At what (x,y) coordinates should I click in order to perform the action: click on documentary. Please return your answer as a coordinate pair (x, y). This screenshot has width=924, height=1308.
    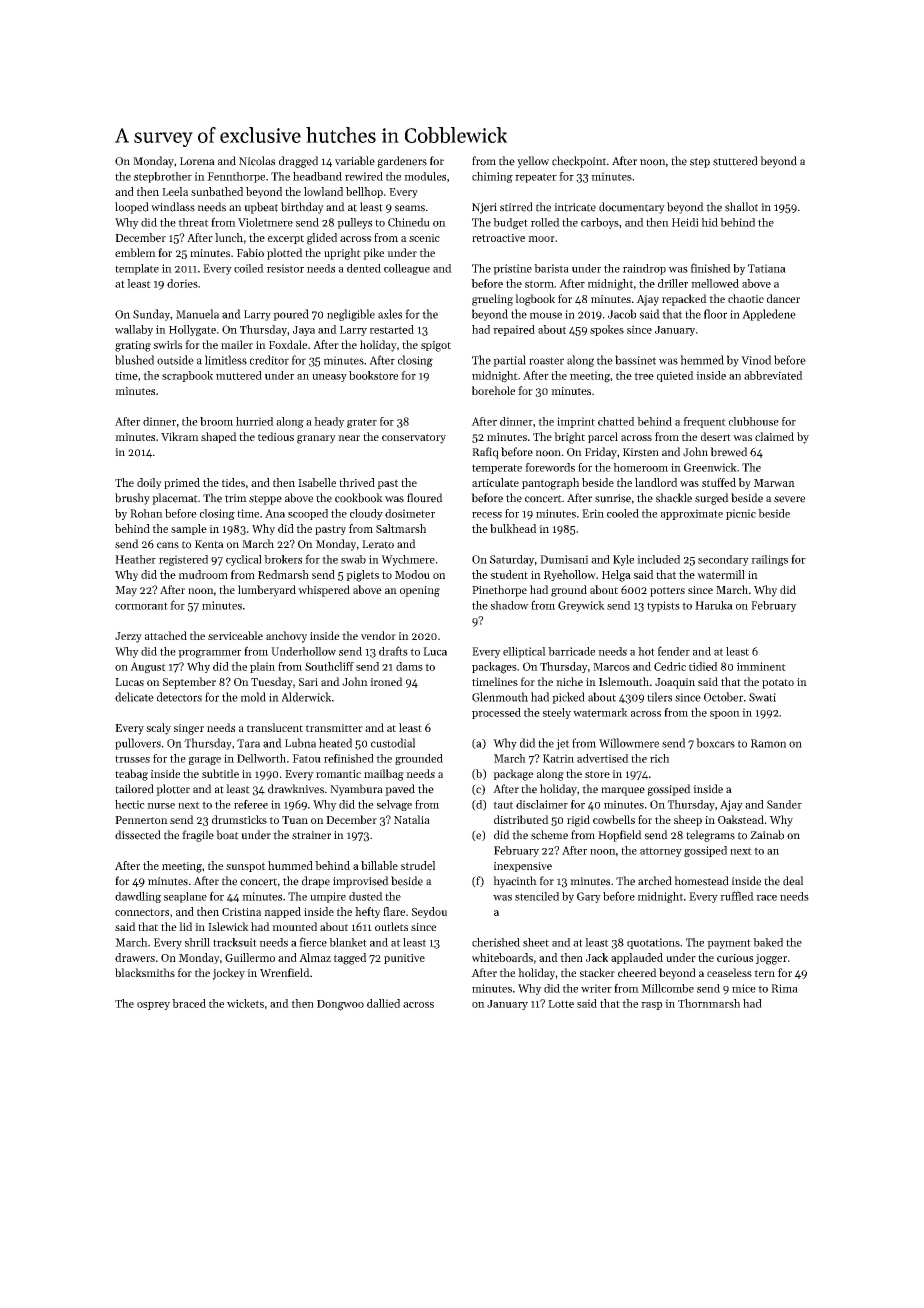
    Looking at the image, I should click on (632, 208).
